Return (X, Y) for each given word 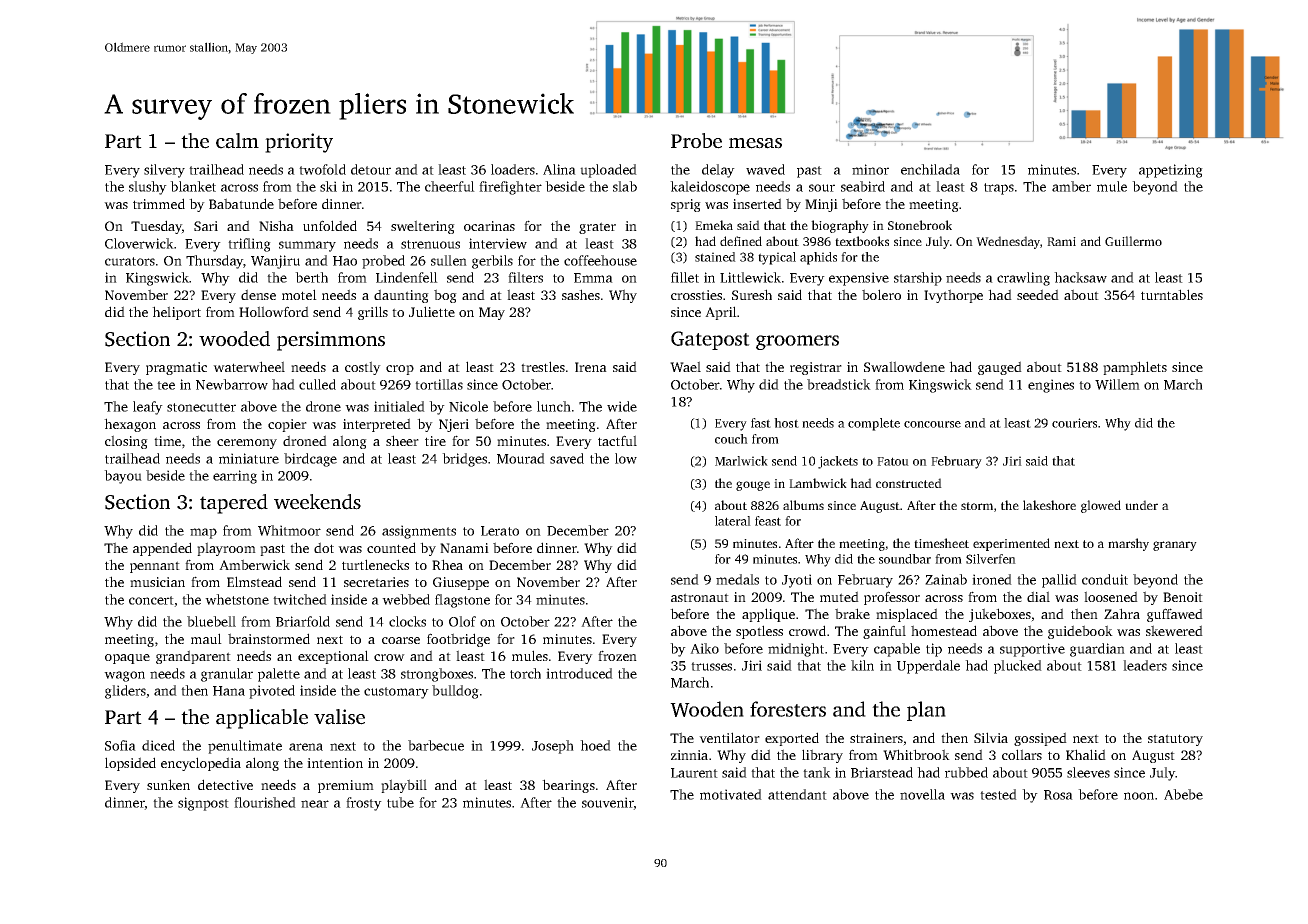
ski (328, 186)
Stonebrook (920, 225)
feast (768, 521)
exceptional (333, 657)
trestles (543, 366)
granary (1175, 546)
